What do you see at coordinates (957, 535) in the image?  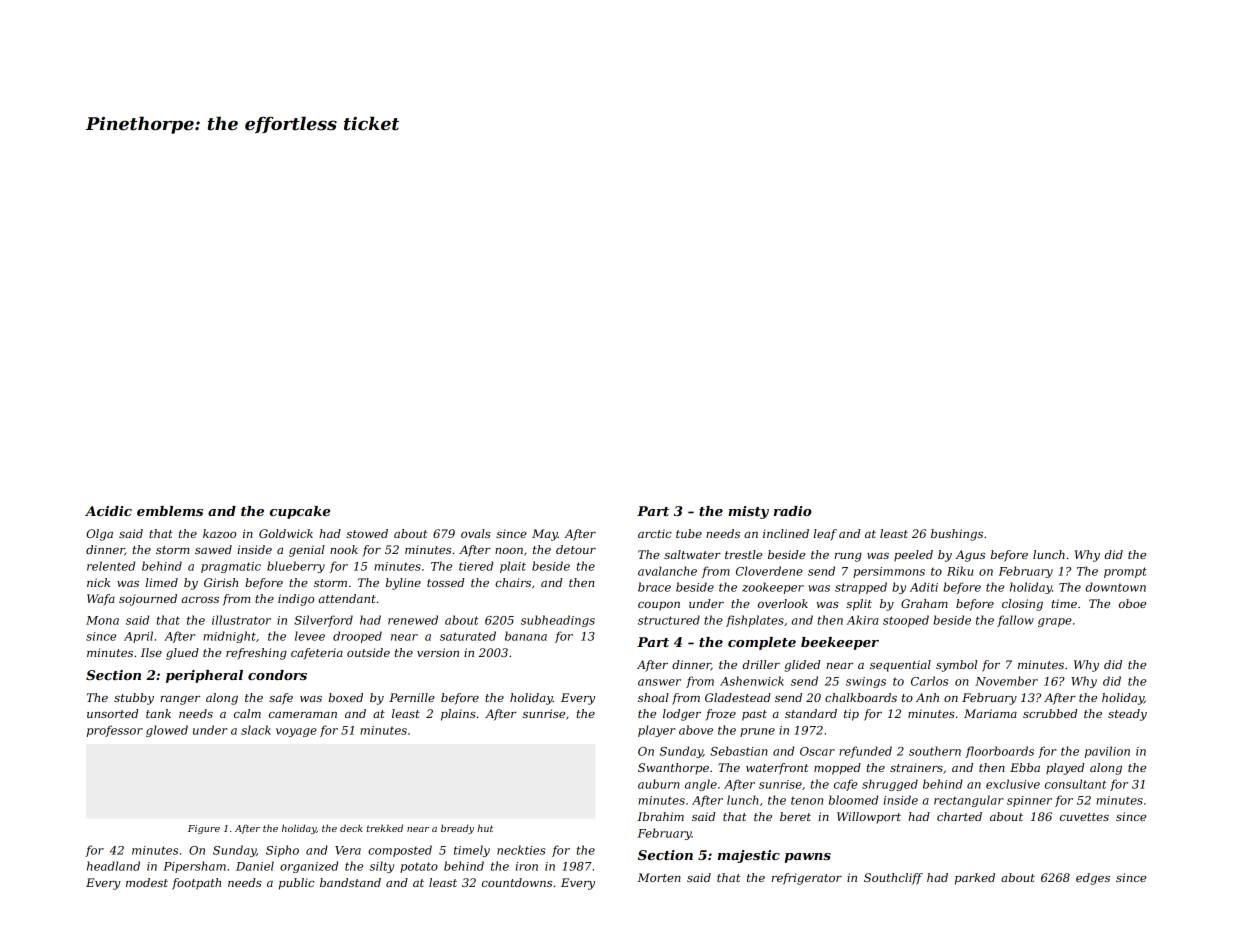 I see `bushings` at bounding box center [957, 535].
